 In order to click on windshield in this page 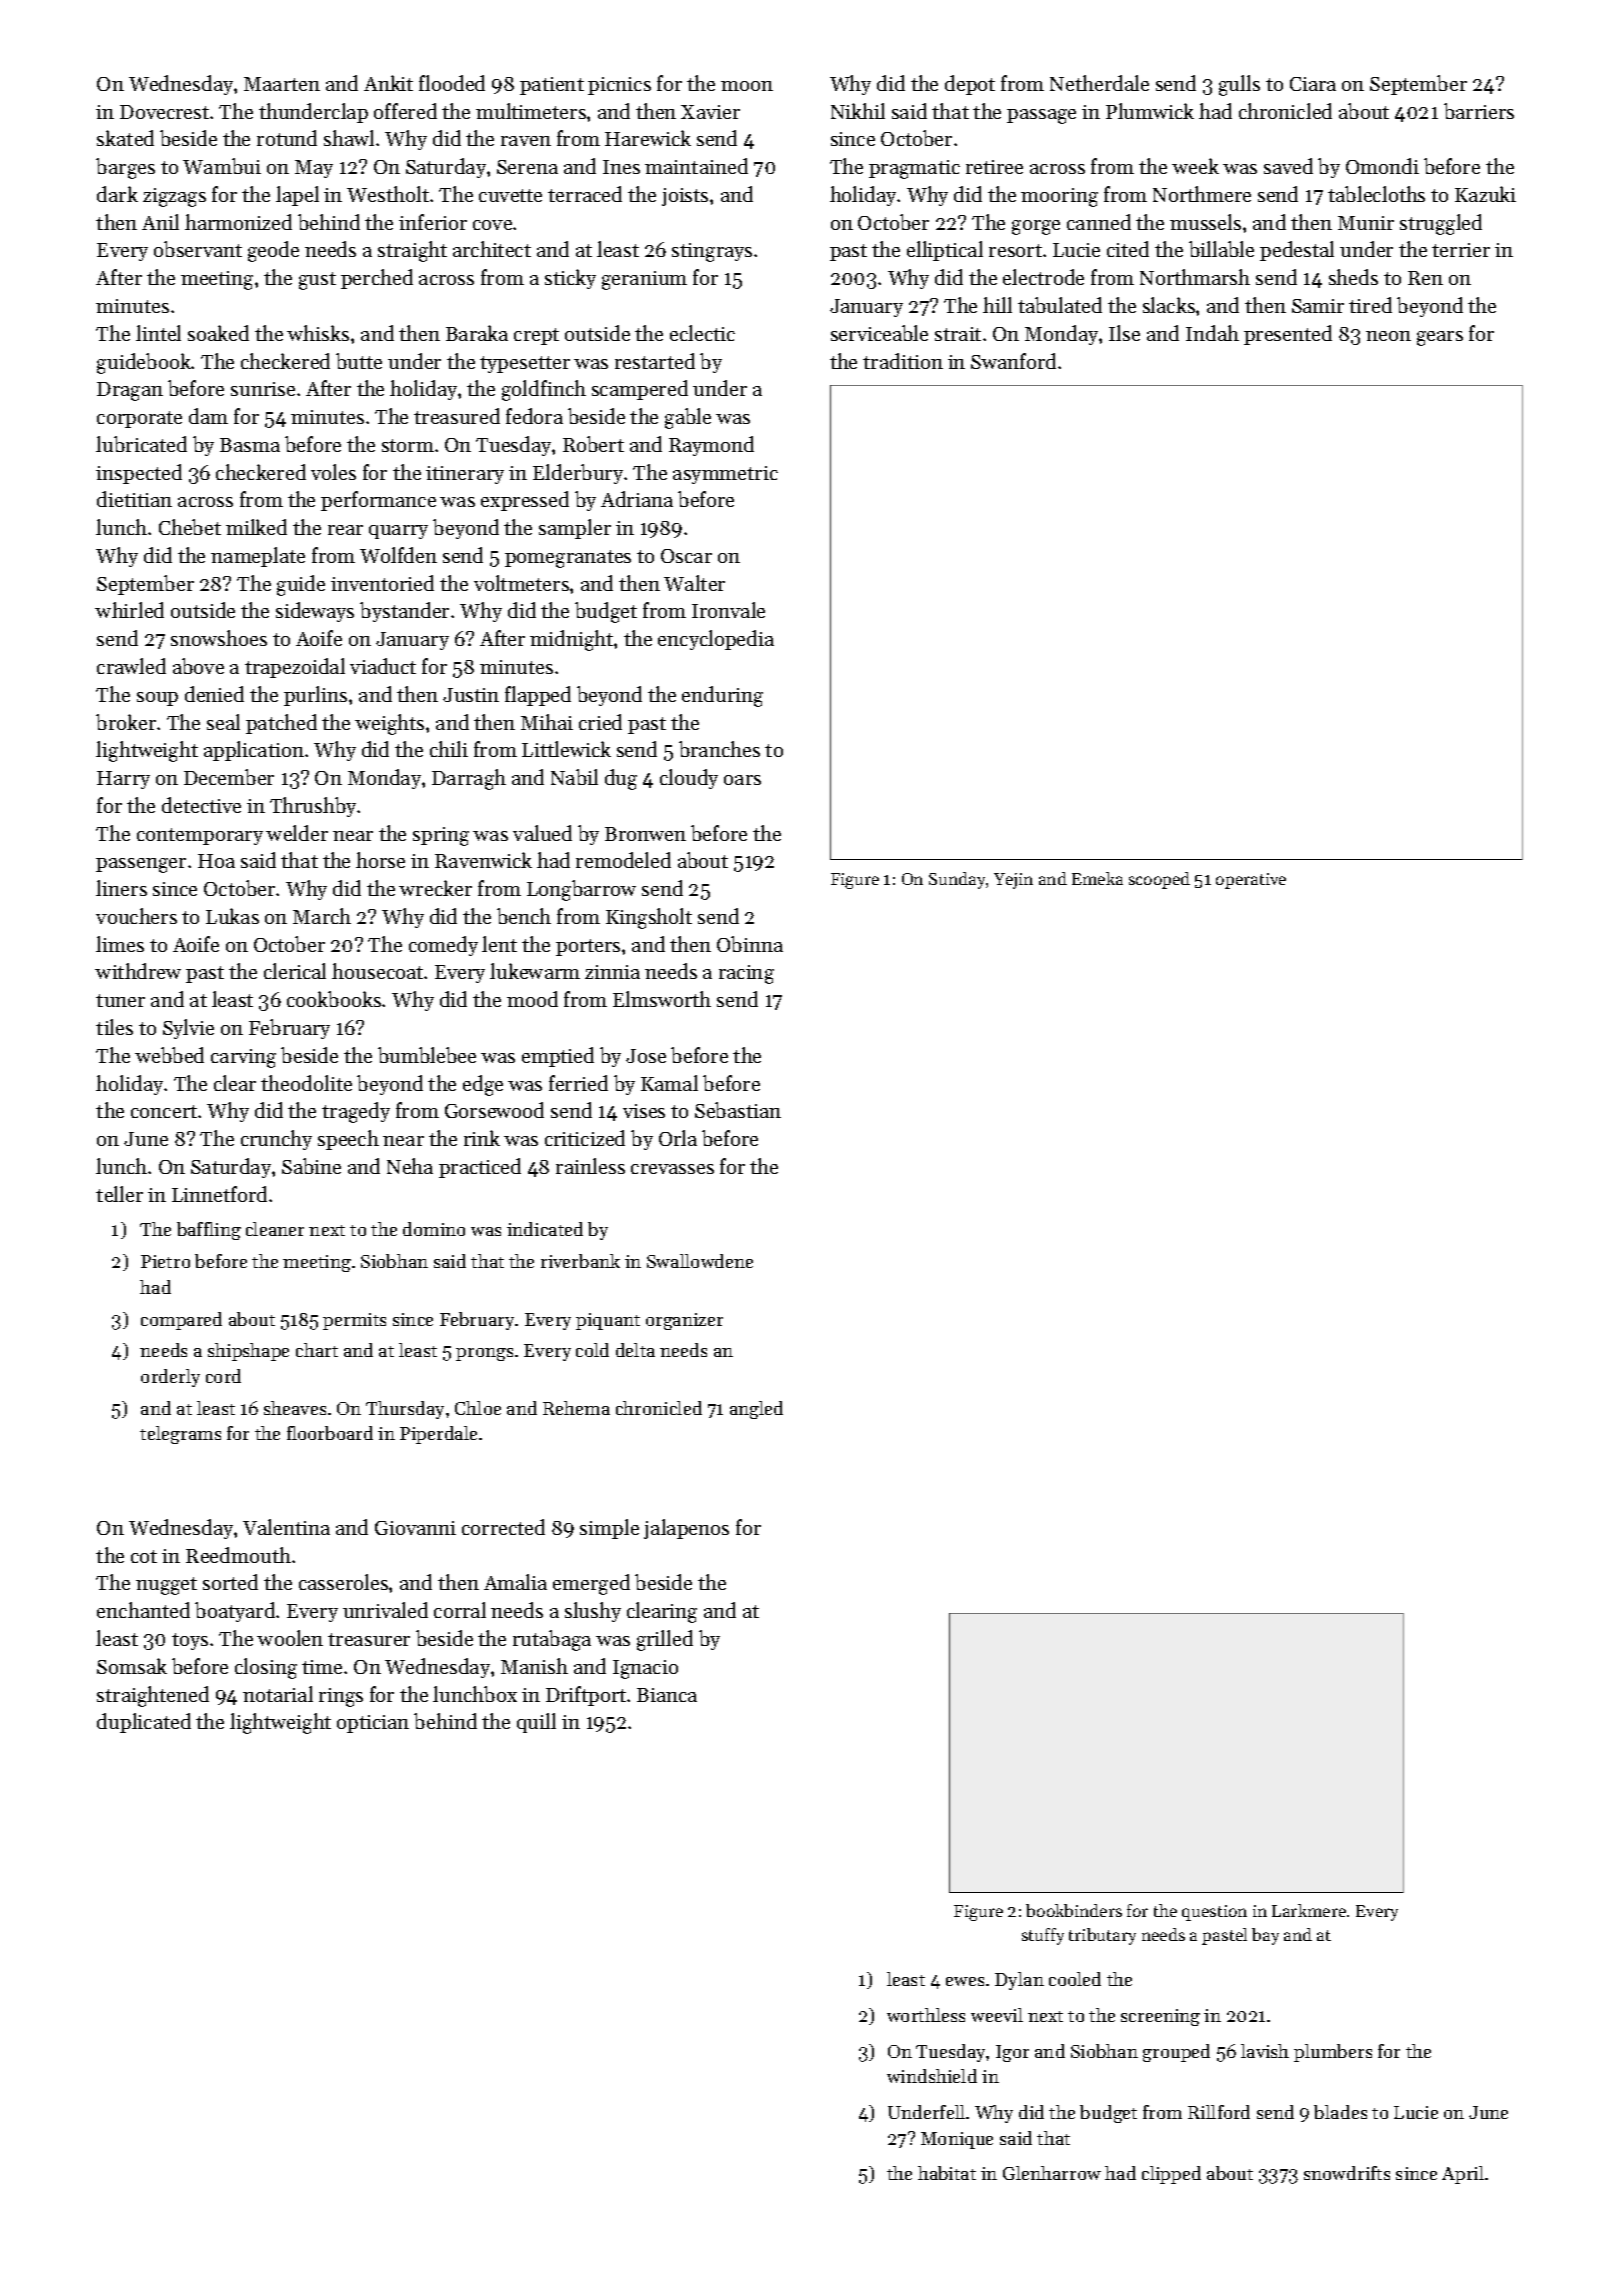, I will do `click(932, 2076)`.
